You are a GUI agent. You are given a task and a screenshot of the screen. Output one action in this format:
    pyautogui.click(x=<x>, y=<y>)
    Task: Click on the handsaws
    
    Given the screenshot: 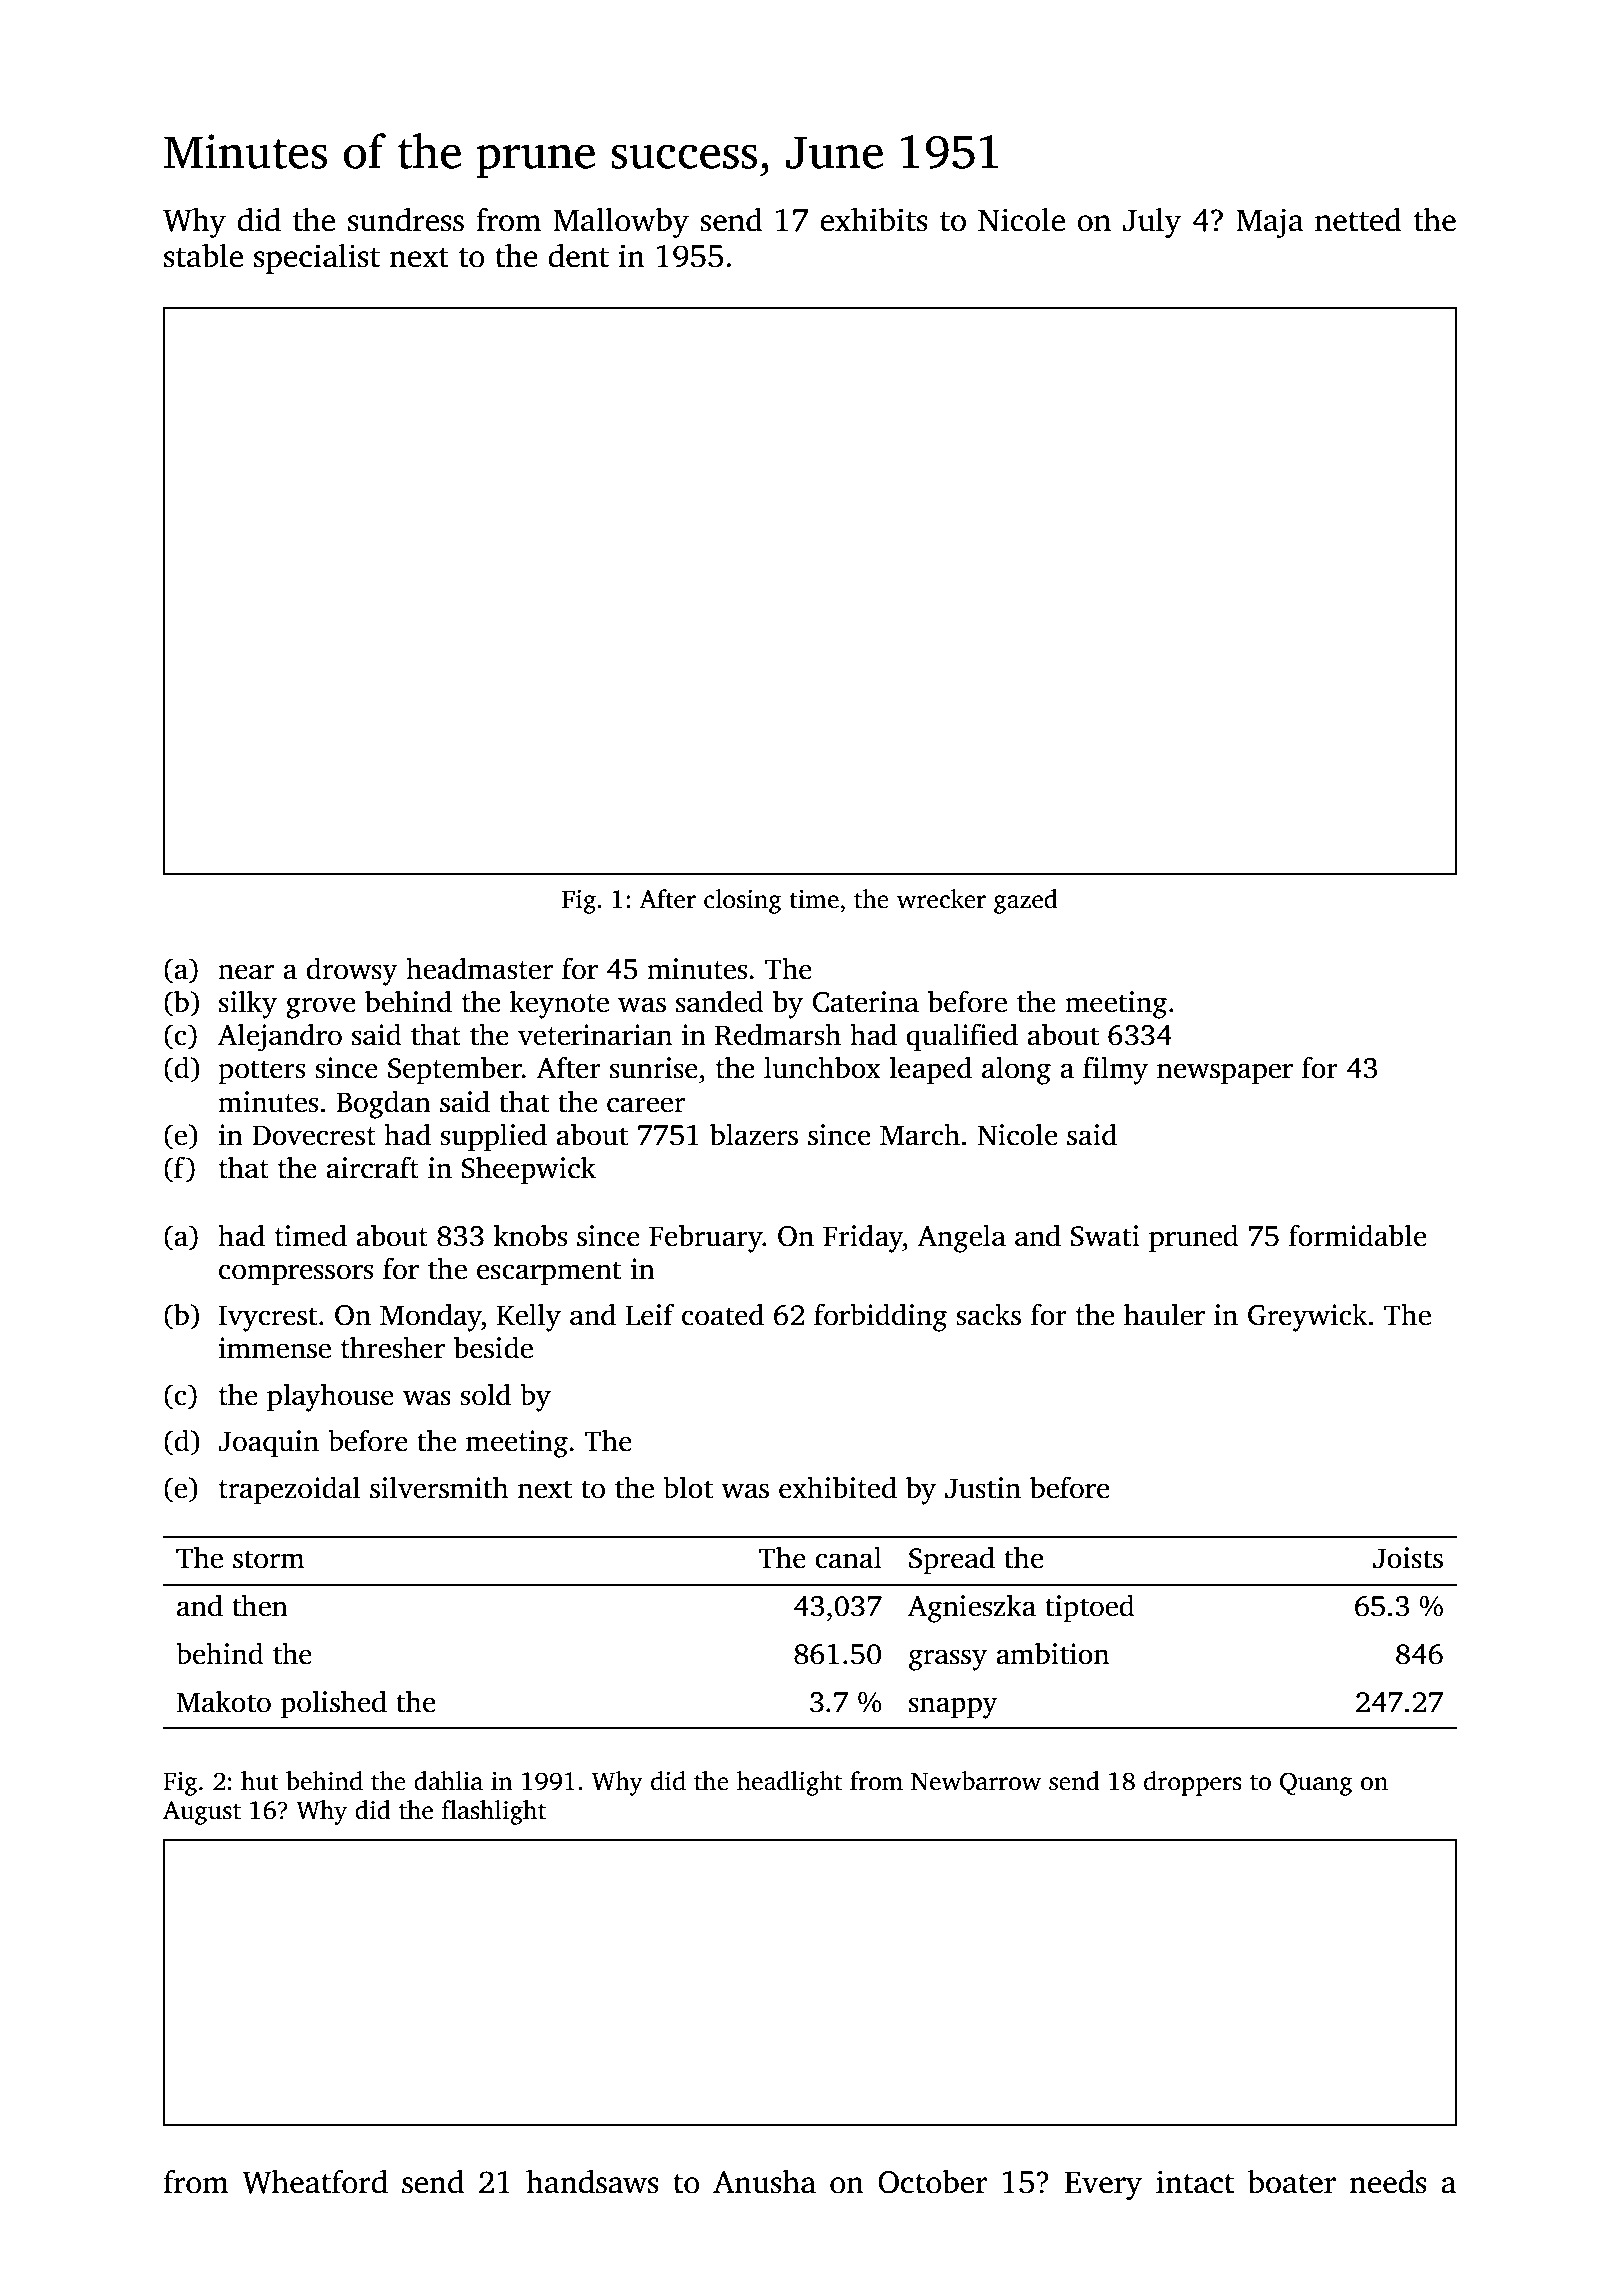 What is the action you would take?
    pyautogui.click(x=592, y=2182)
